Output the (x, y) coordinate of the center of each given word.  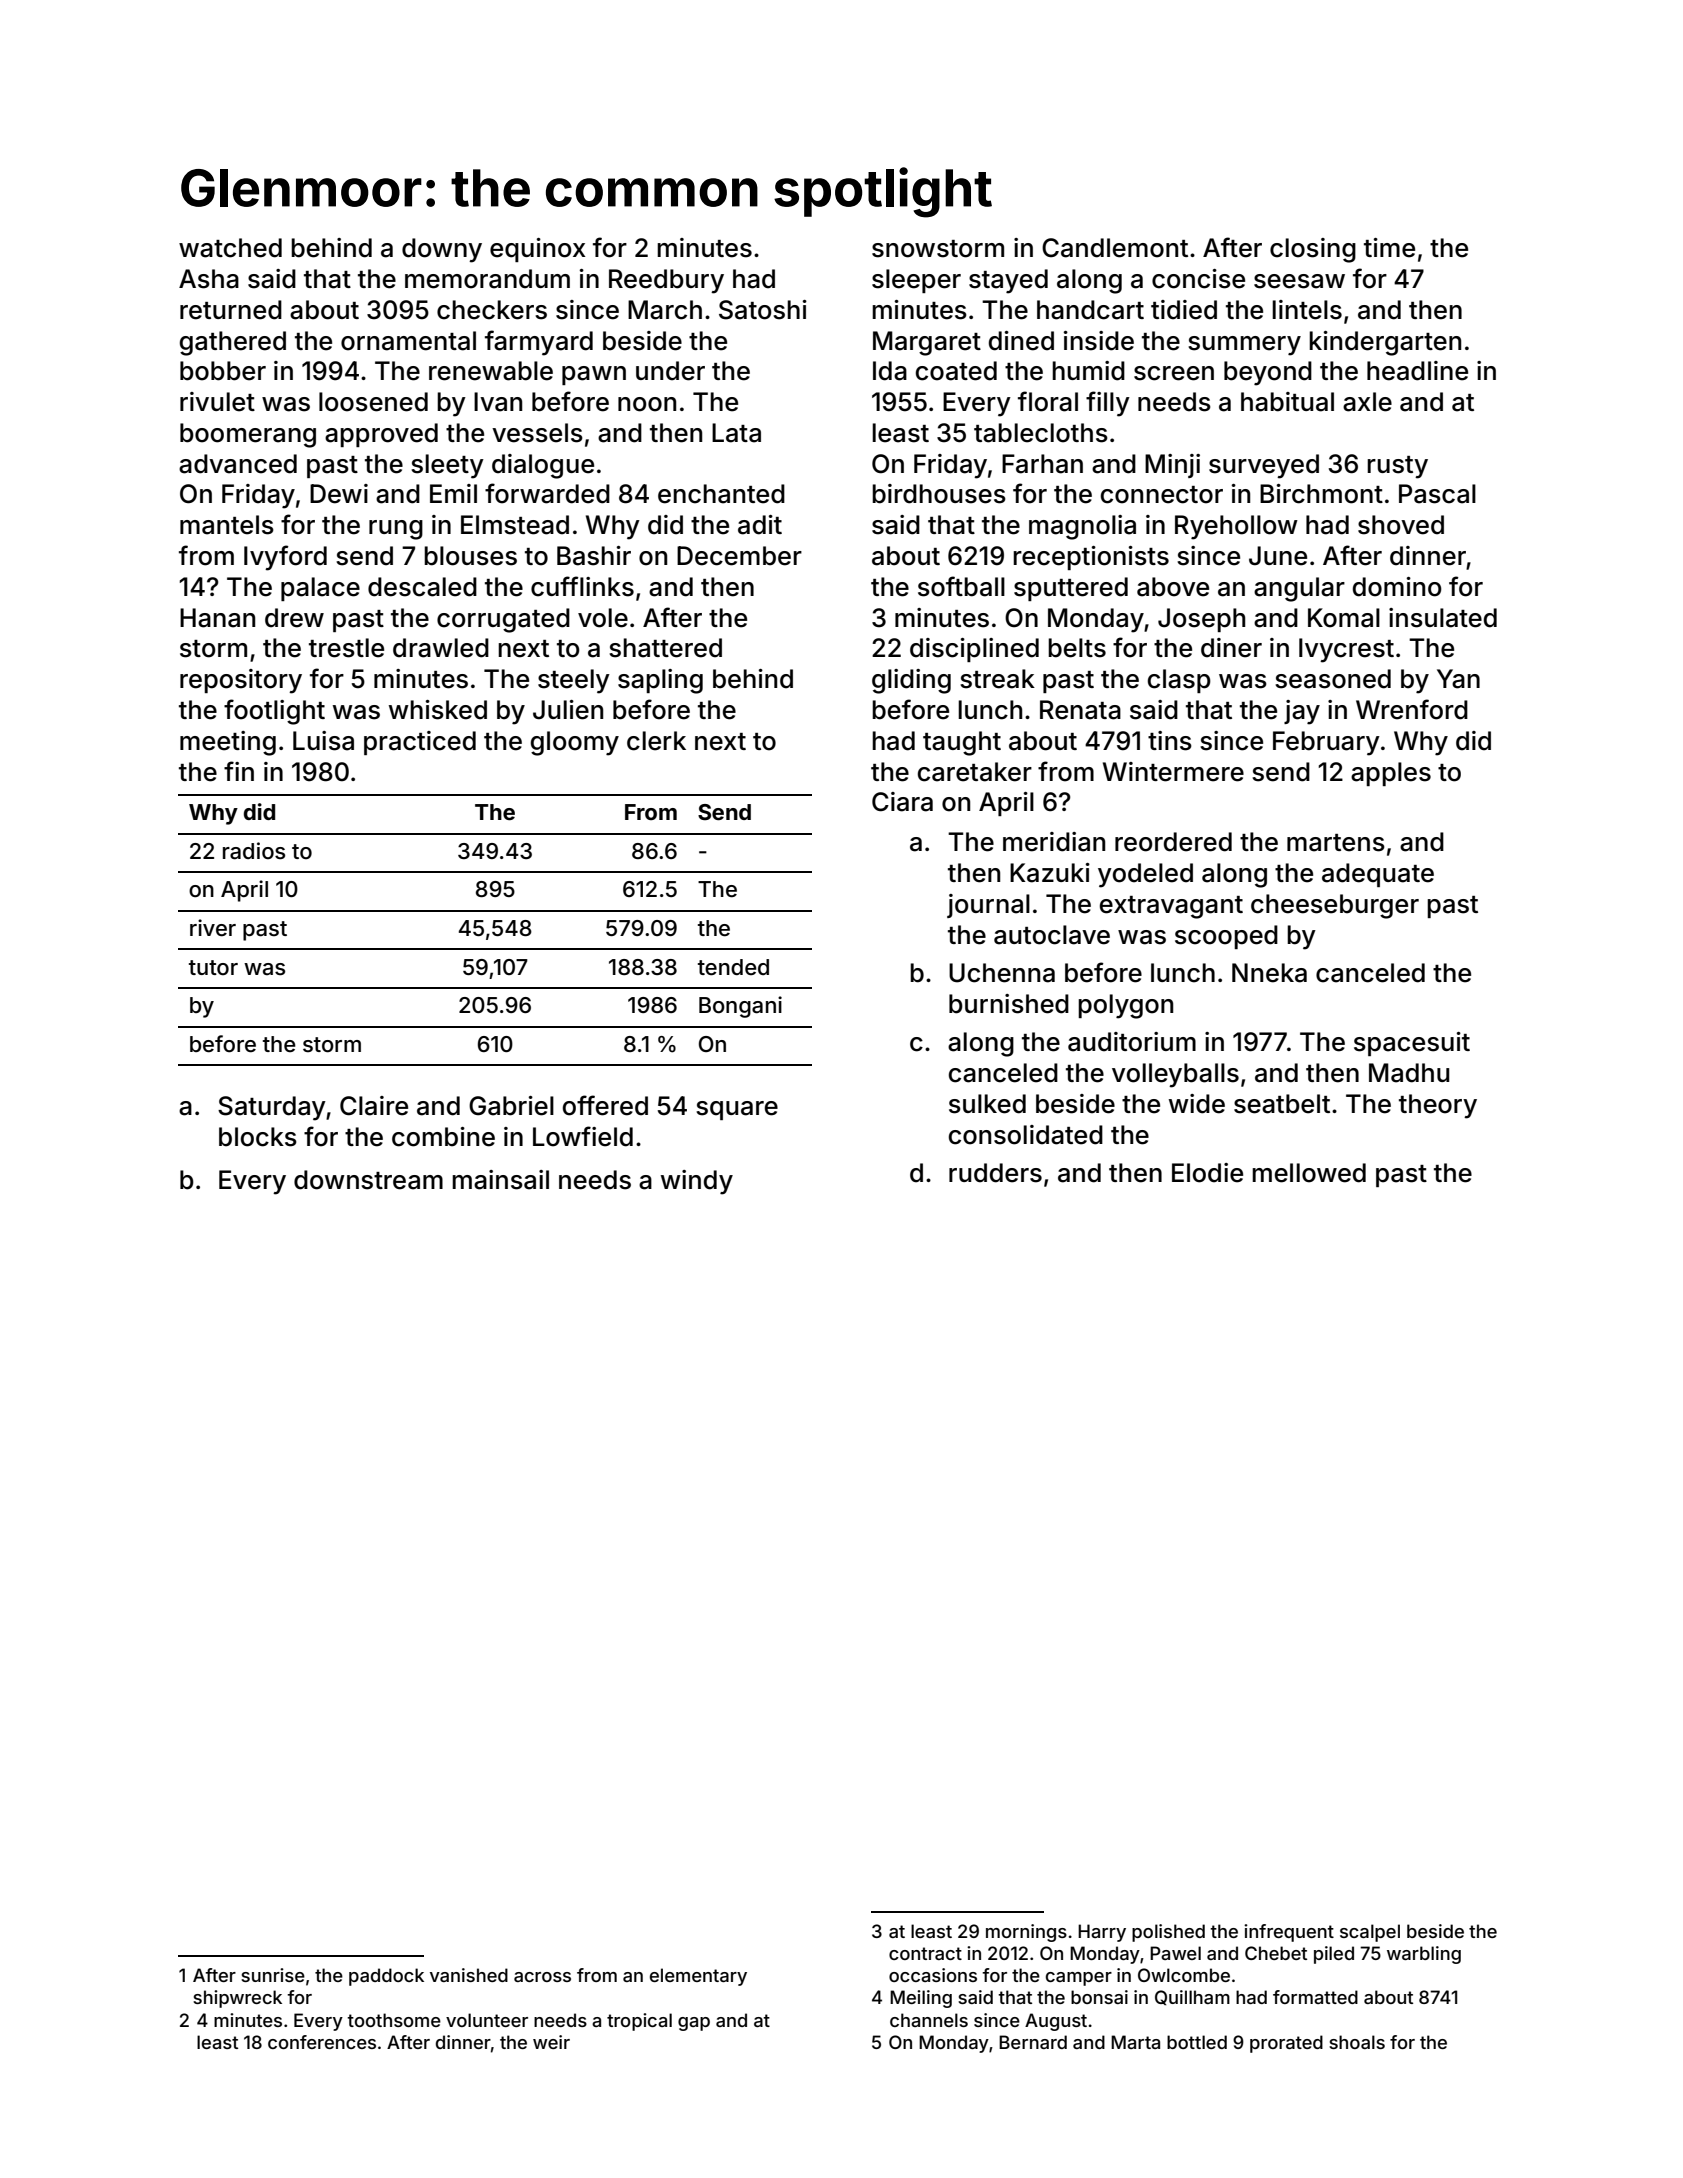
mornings (1026, 1933)
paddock (386, 1977)
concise (1198, 279)
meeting (228, 743)
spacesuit (1412, 1044)
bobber (223, 371)
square (737, 1110)
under (670, 371)
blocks (258, 1137)
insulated (1443, 618)
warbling (1424, 1955)
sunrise (273, 1975)
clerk (656, 741)
